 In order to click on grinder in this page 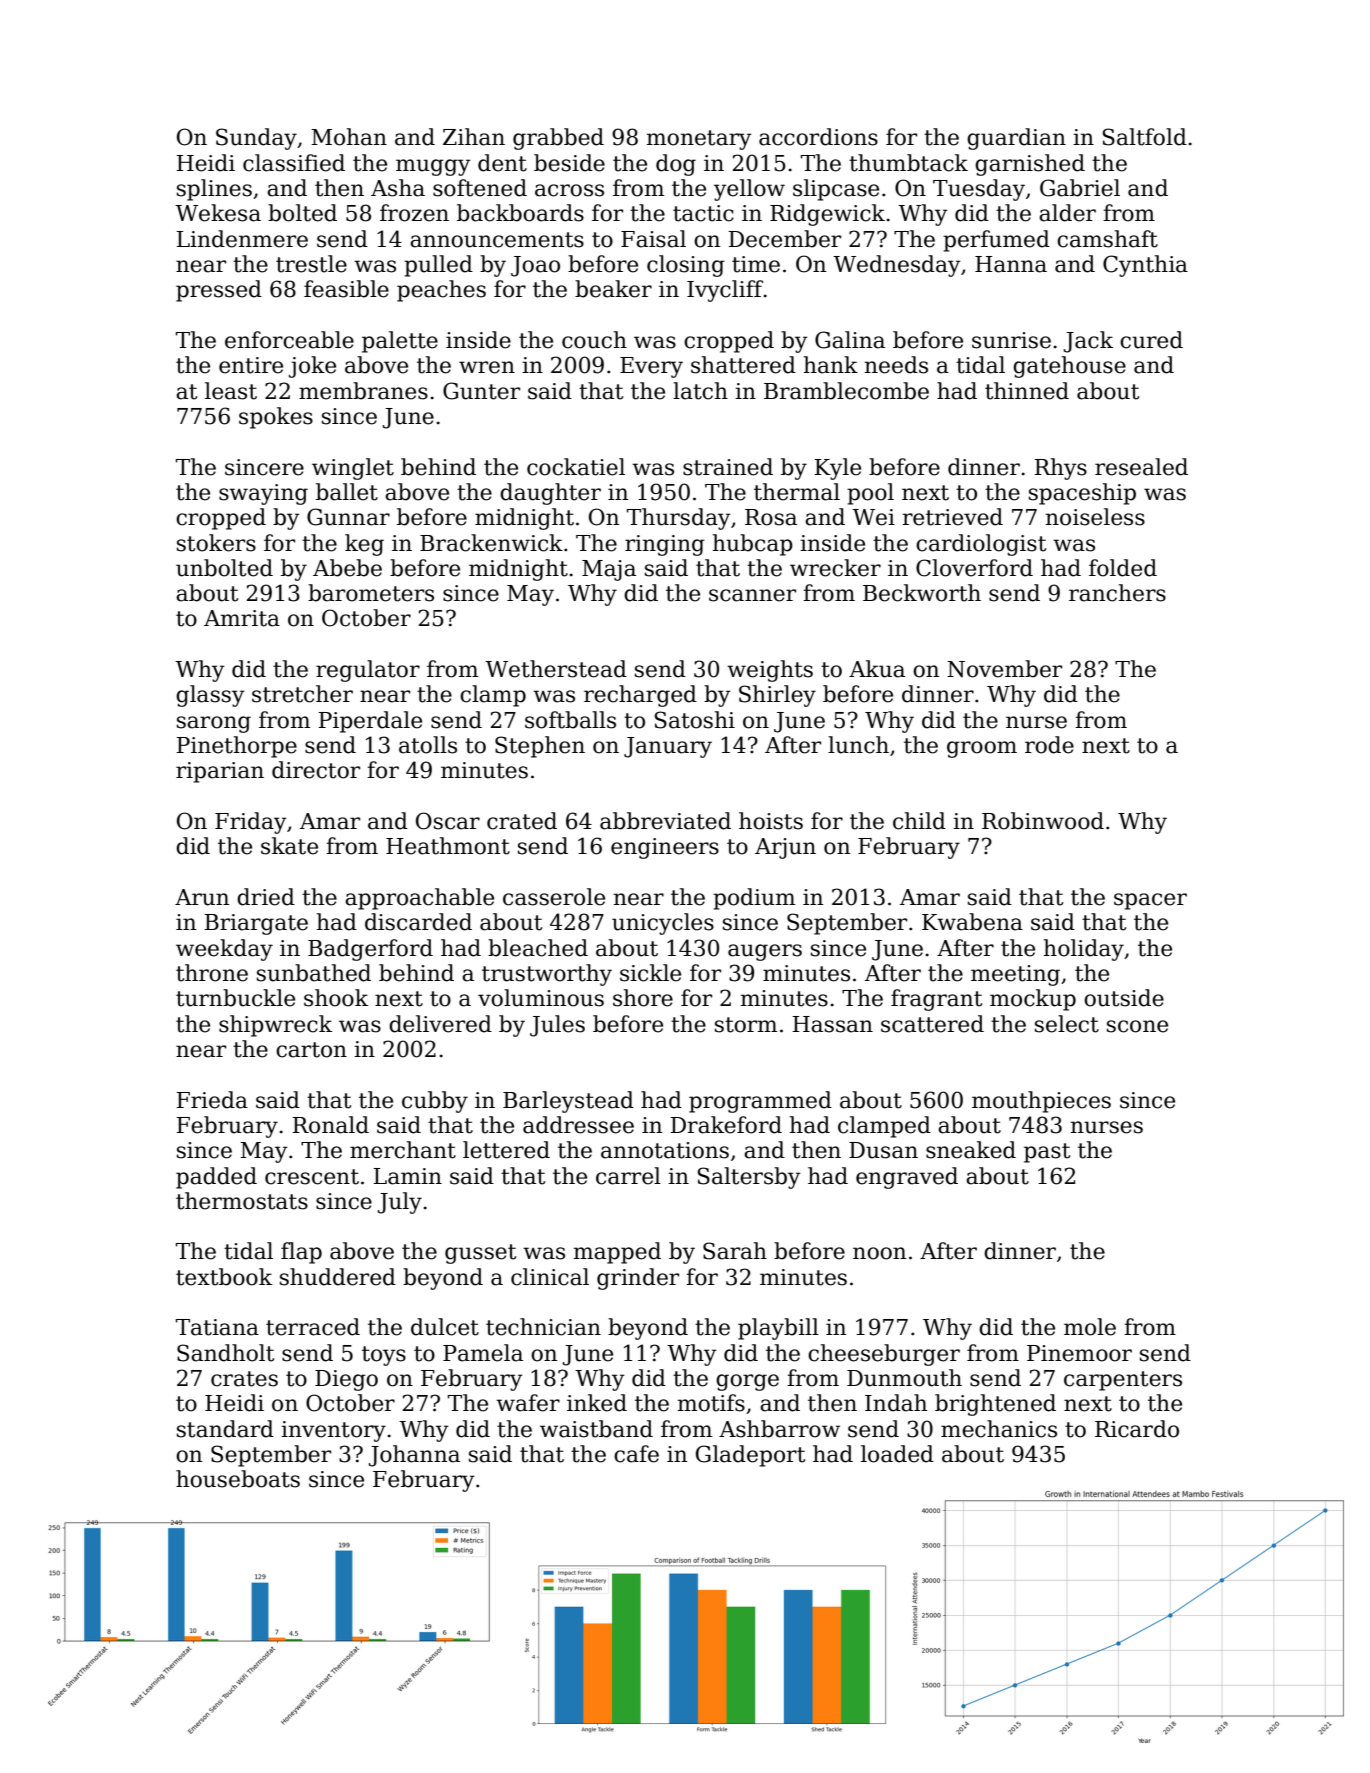, I will do `click(638, 1279)`.
